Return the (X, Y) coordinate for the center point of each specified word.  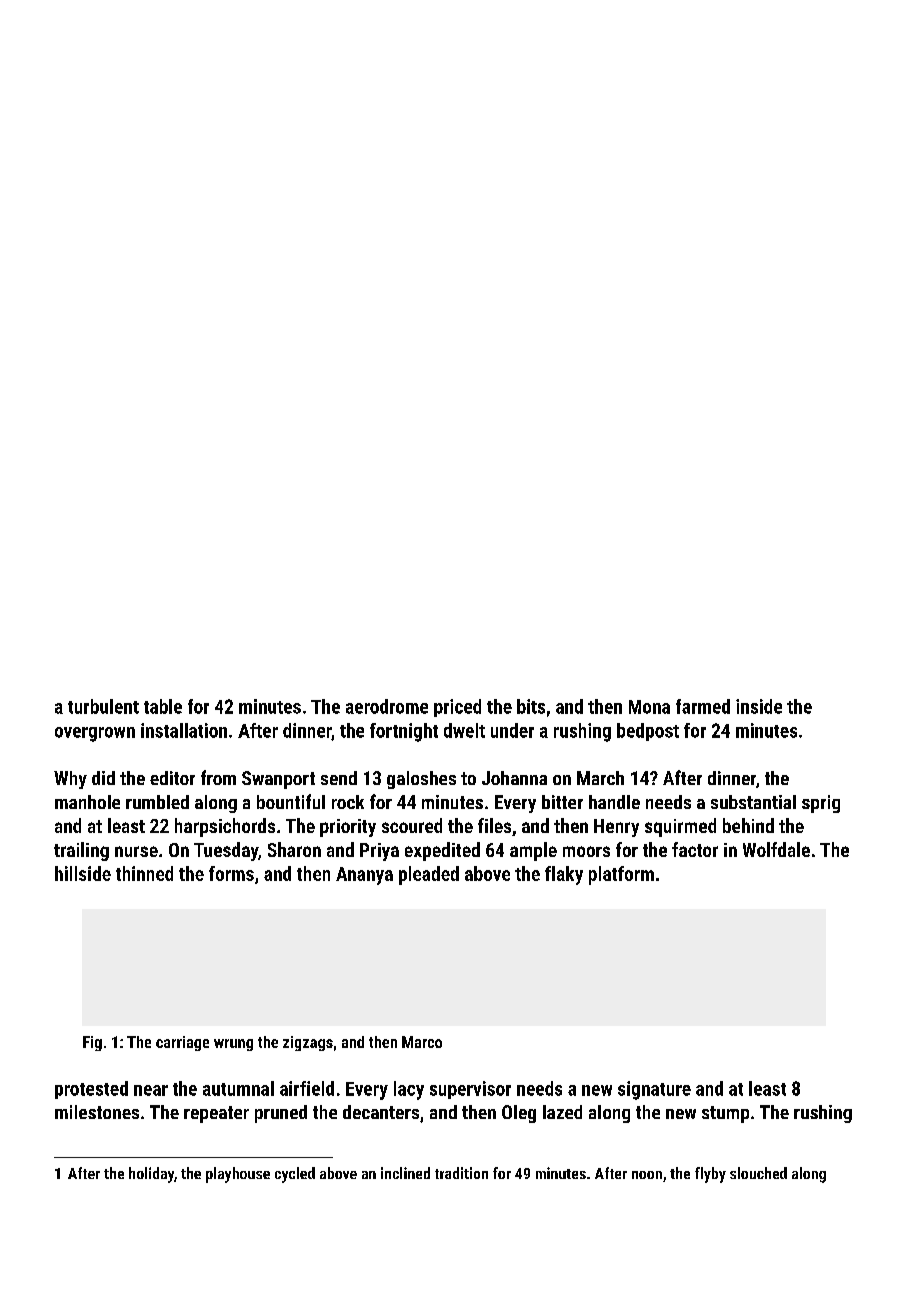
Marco (422, 1042)
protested (91, 1090)
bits (531, 706)
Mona (649, 707)
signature (654, 1090)
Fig (92, 1043)
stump (725, 1114)
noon (647, 1175)
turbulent (103, 706)
